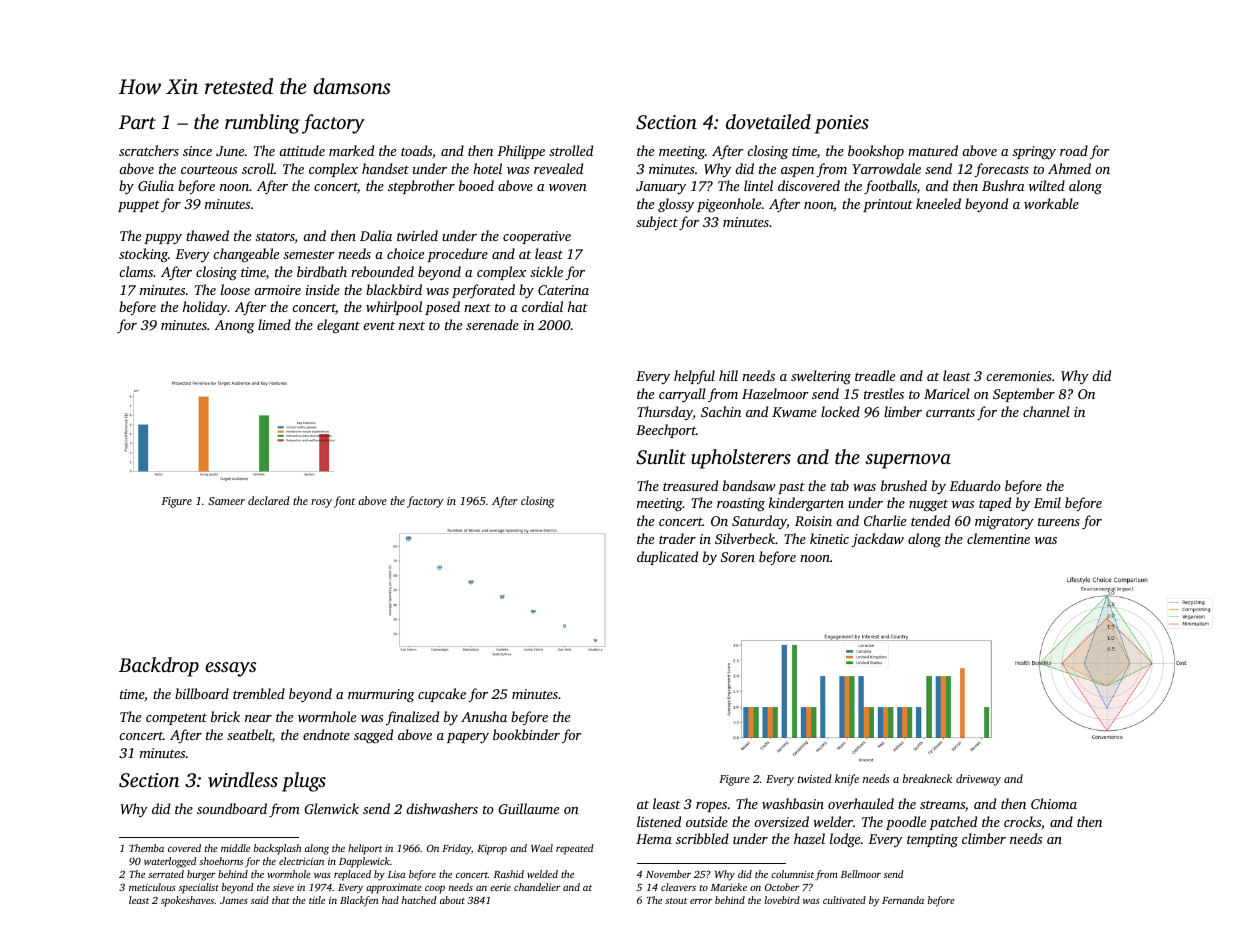 The height and width of the document is (952, 1233). What do you see at coordinates (226, 501) in the document?
I see `Sameer` at bounding box center [226, 501].
